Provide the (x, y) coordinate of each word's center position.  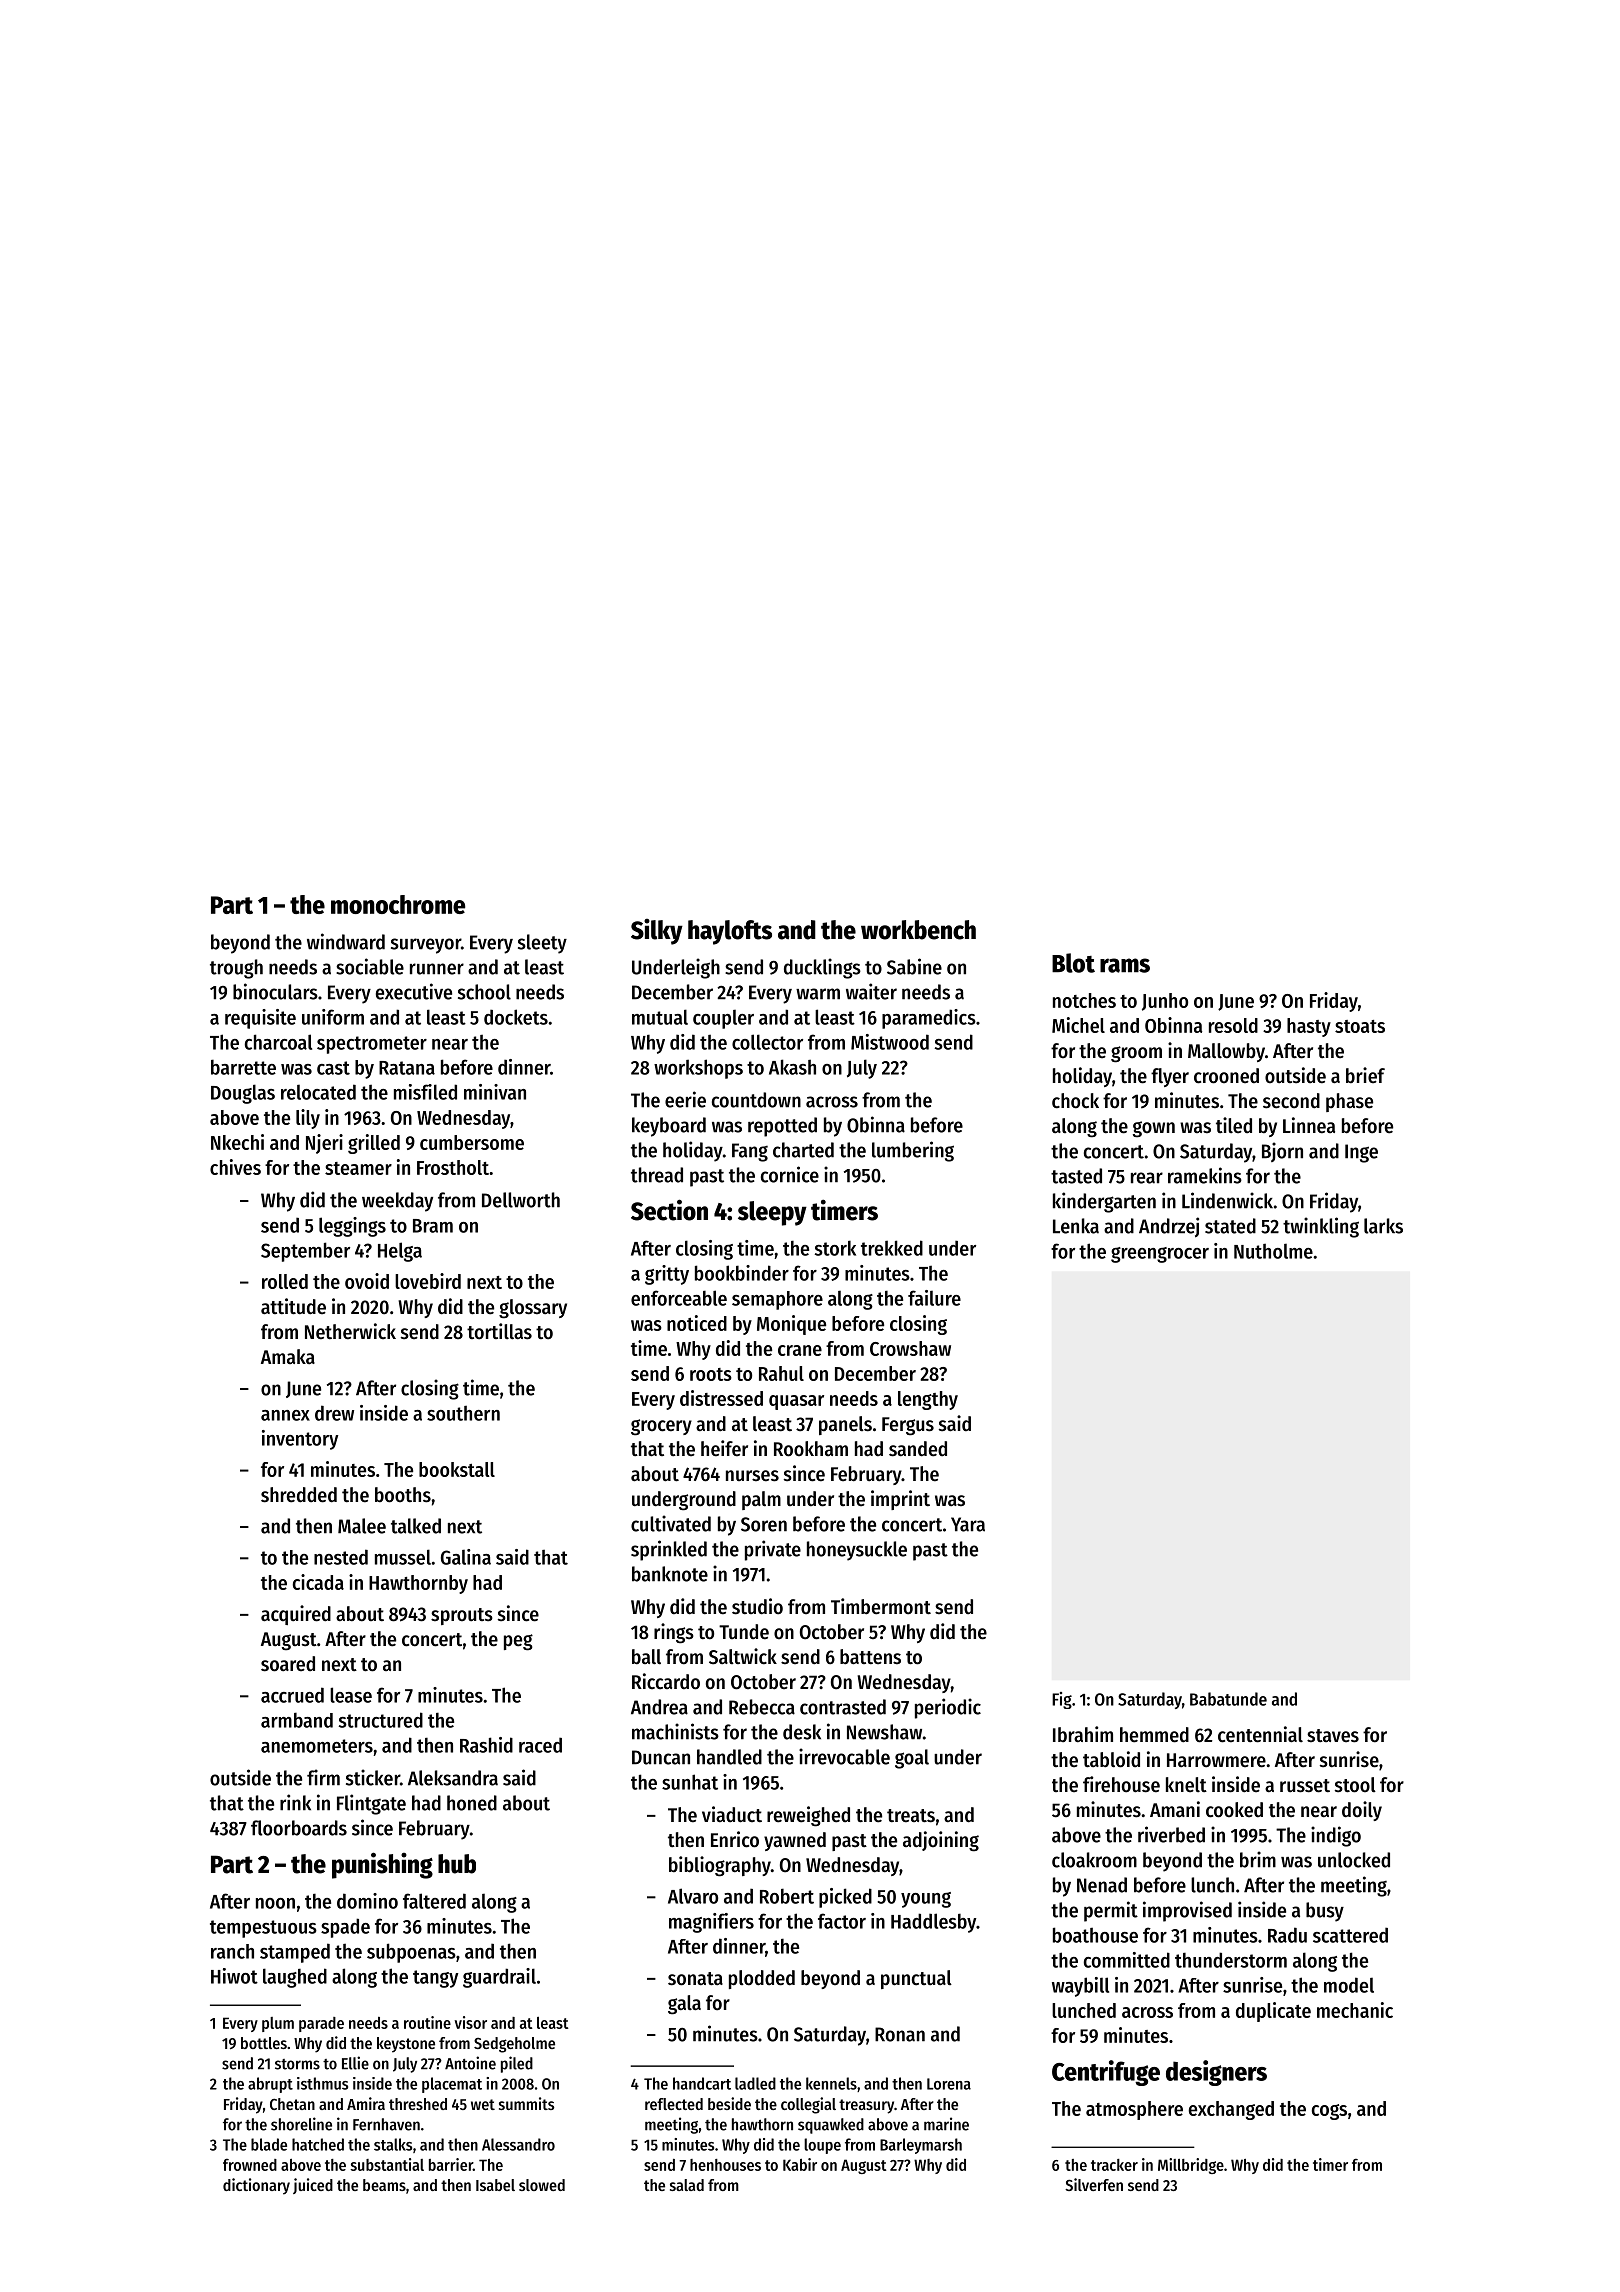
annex (285, 1415)
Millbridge (1191, 2166)
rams (1125, 965)
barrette (243, 1067)
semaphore (777, 1300)
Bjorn (1282, 1152)
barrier (451, 2164)
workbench (918, 930)
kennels (831, 2083)
